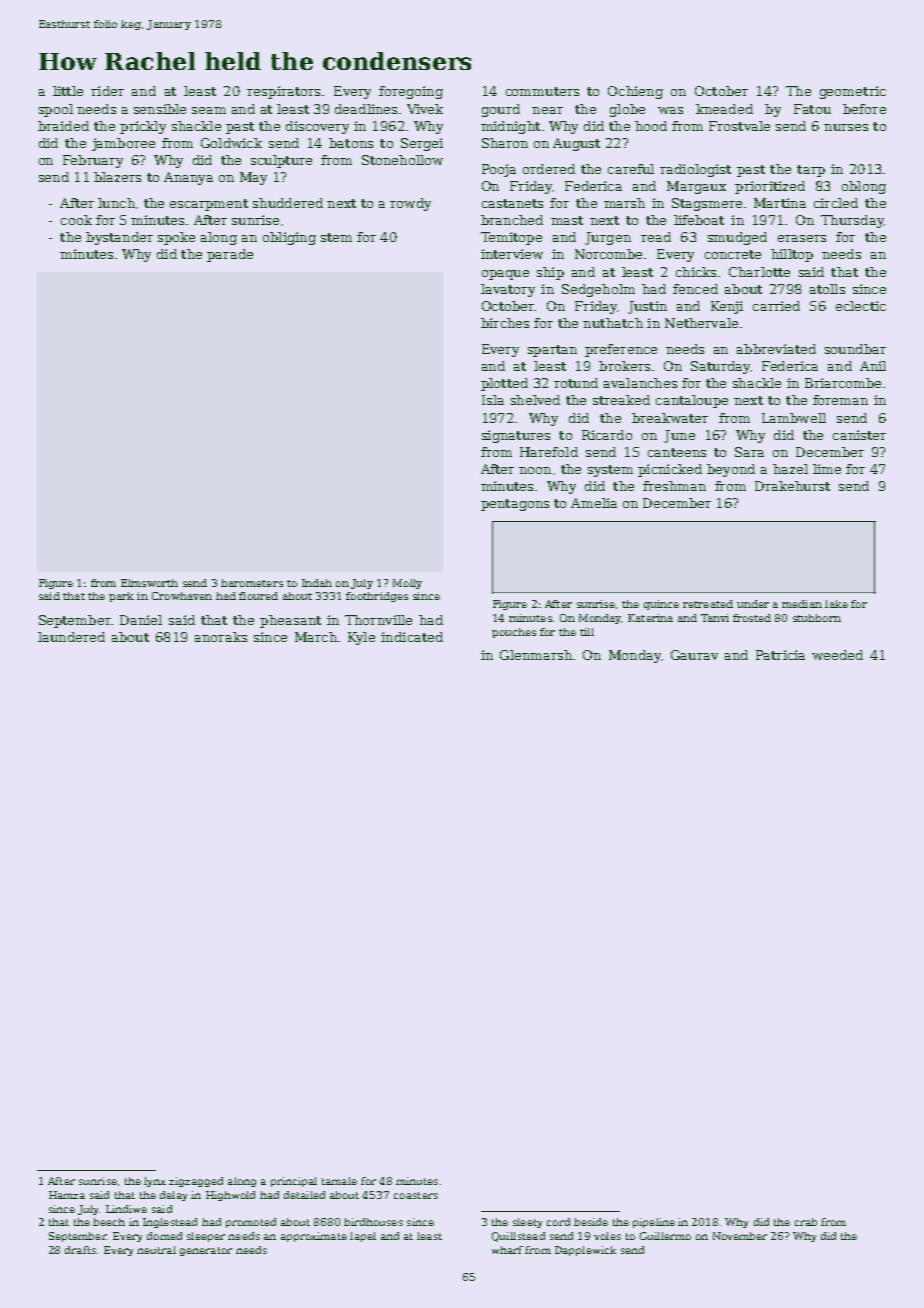 The image size is (924, 1308). Describe the element at coordinates (126, 1209) in the page. I see `Lindiwe` at that location.
